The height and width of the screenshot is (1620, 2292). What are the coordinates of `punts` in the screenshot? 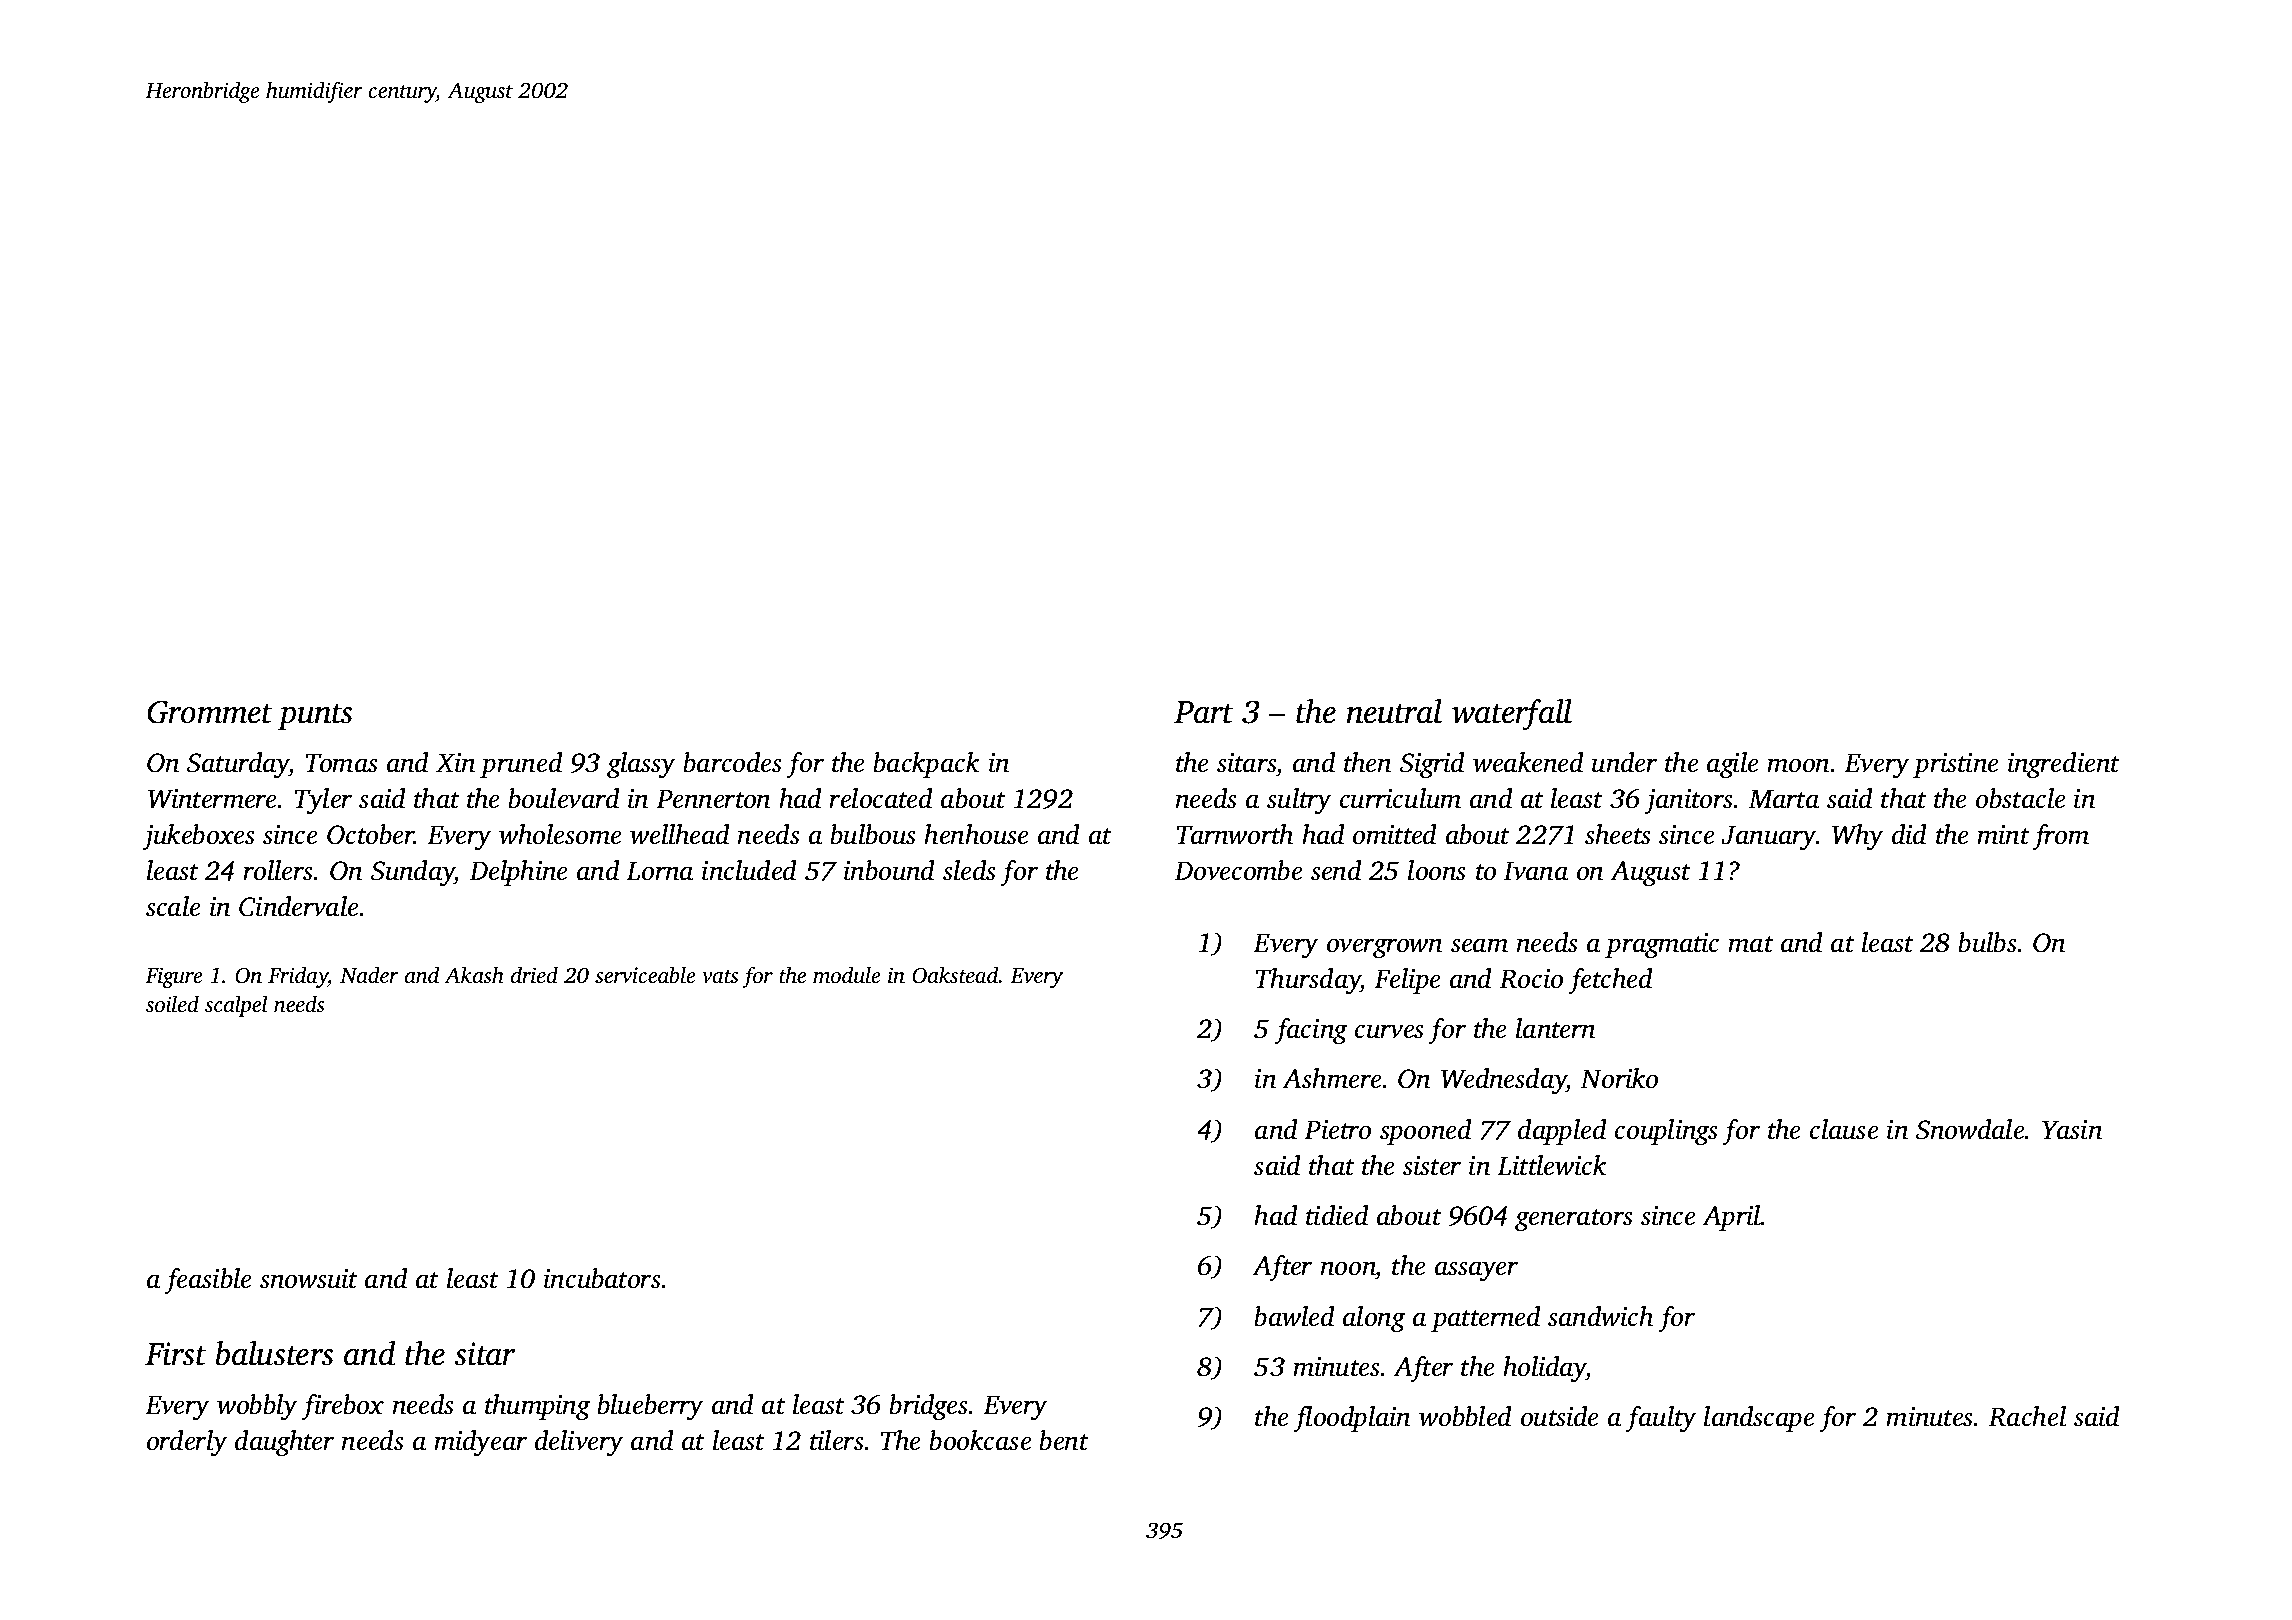 It's located at (315, 717).
